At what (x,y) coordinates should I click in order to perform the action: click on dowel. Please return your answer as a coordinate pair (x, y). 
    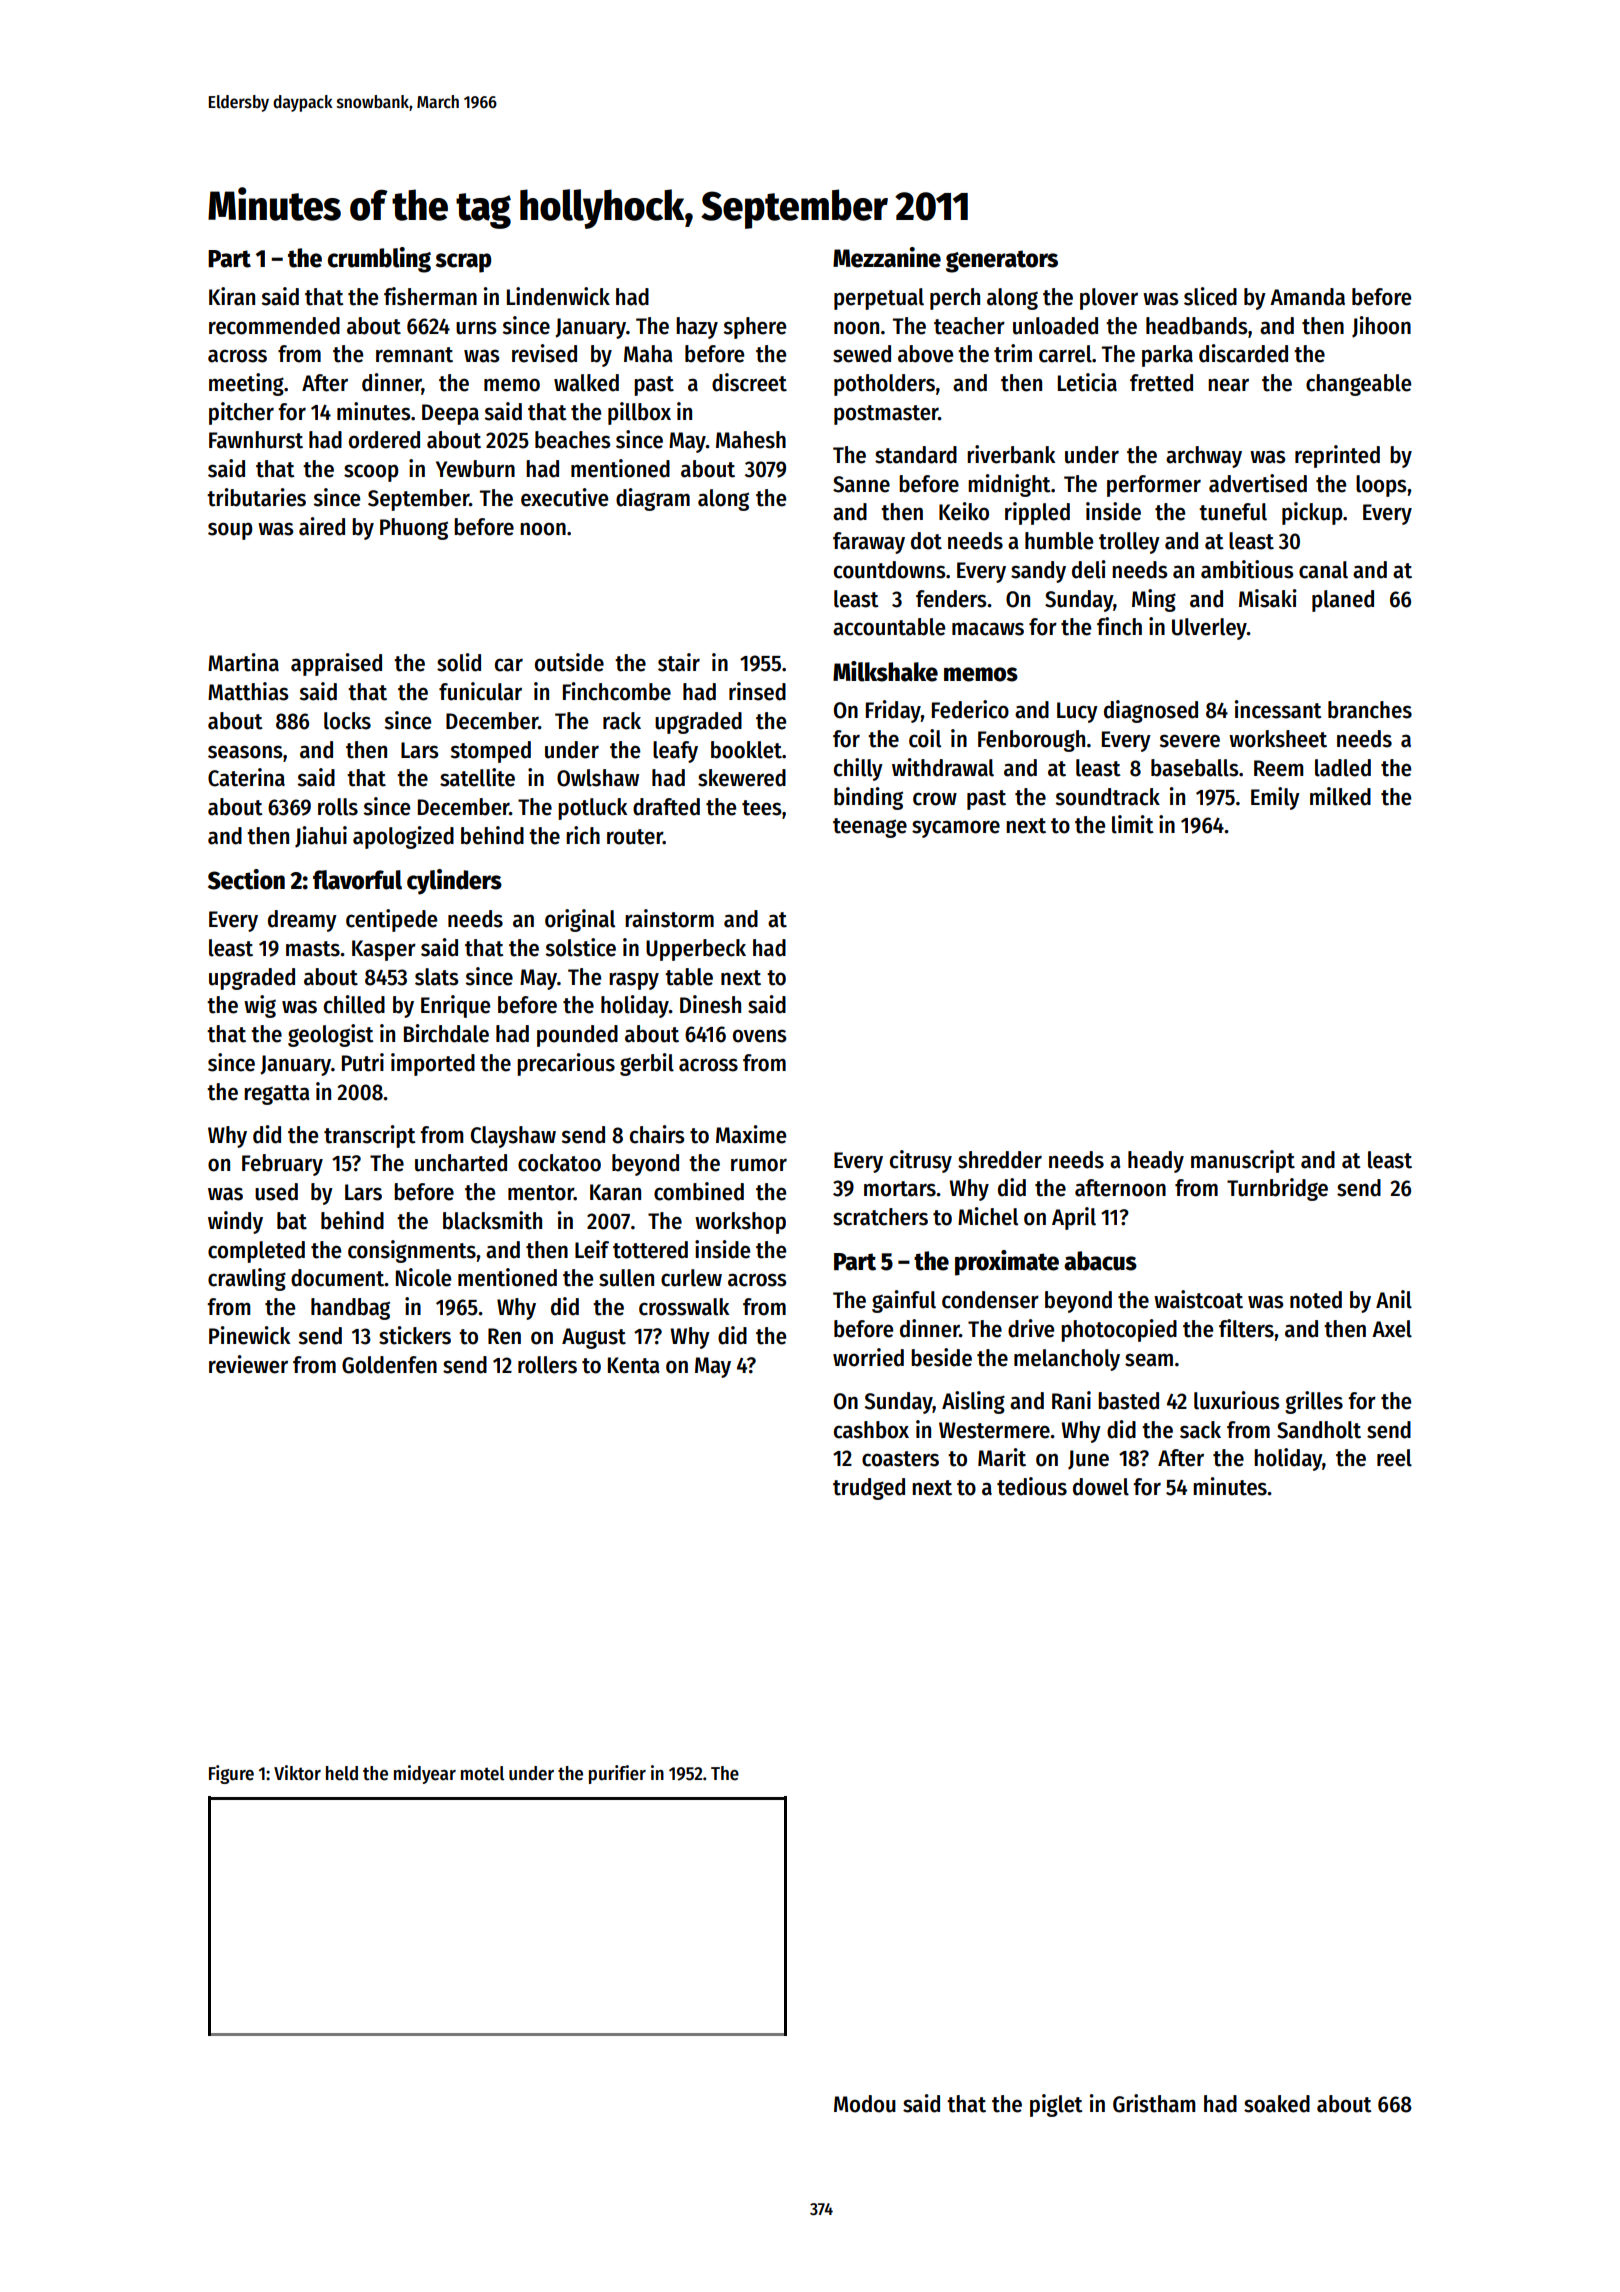
    Looking at the image, I should click on (1101, 1487).
